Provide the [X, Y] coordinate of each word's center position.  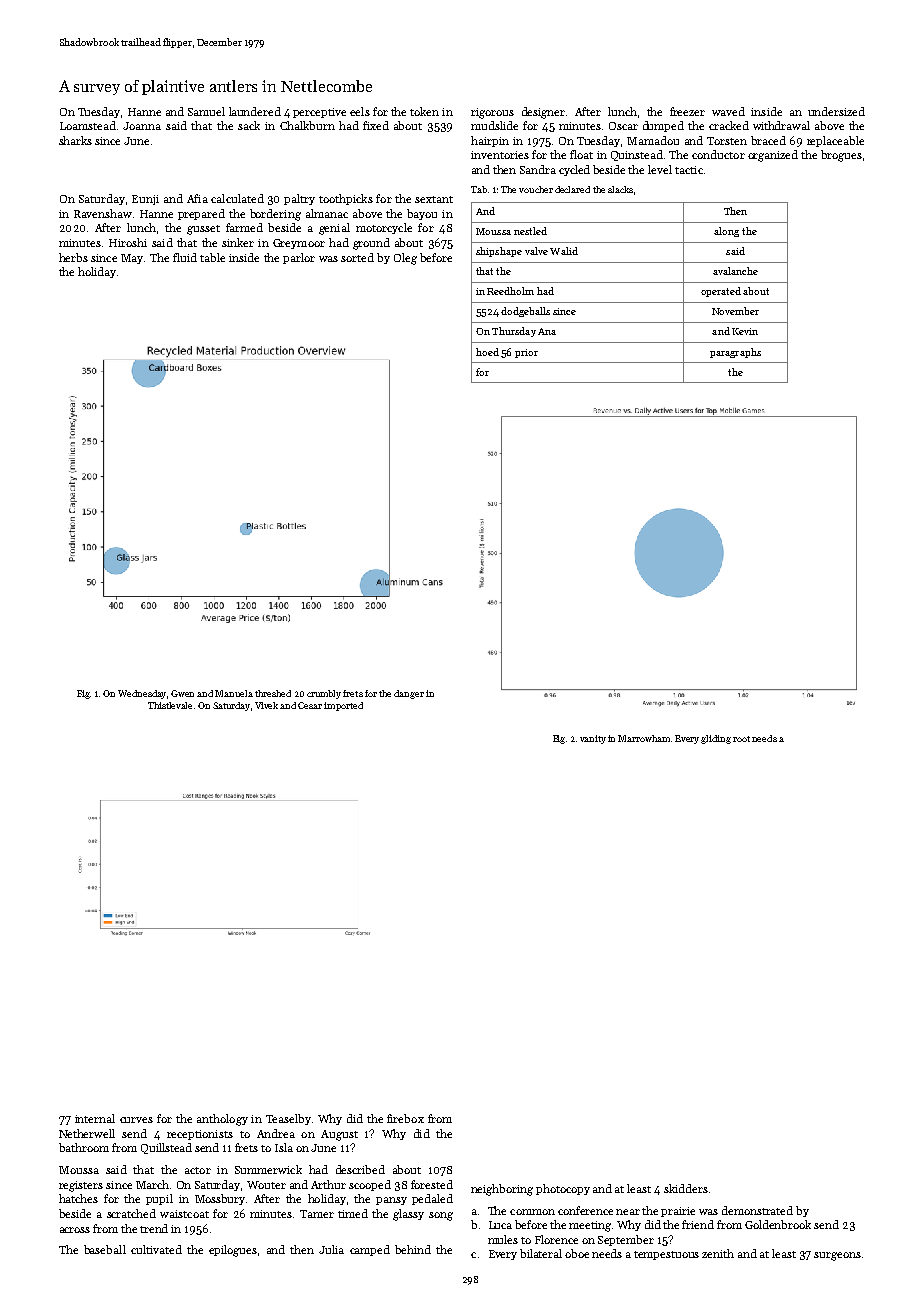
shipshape [499, 252]
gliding [716, 739]
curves [136, 1120]
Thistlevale [170, 705]
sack [249, 125]
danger [409, 694]
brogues [841, 156]
